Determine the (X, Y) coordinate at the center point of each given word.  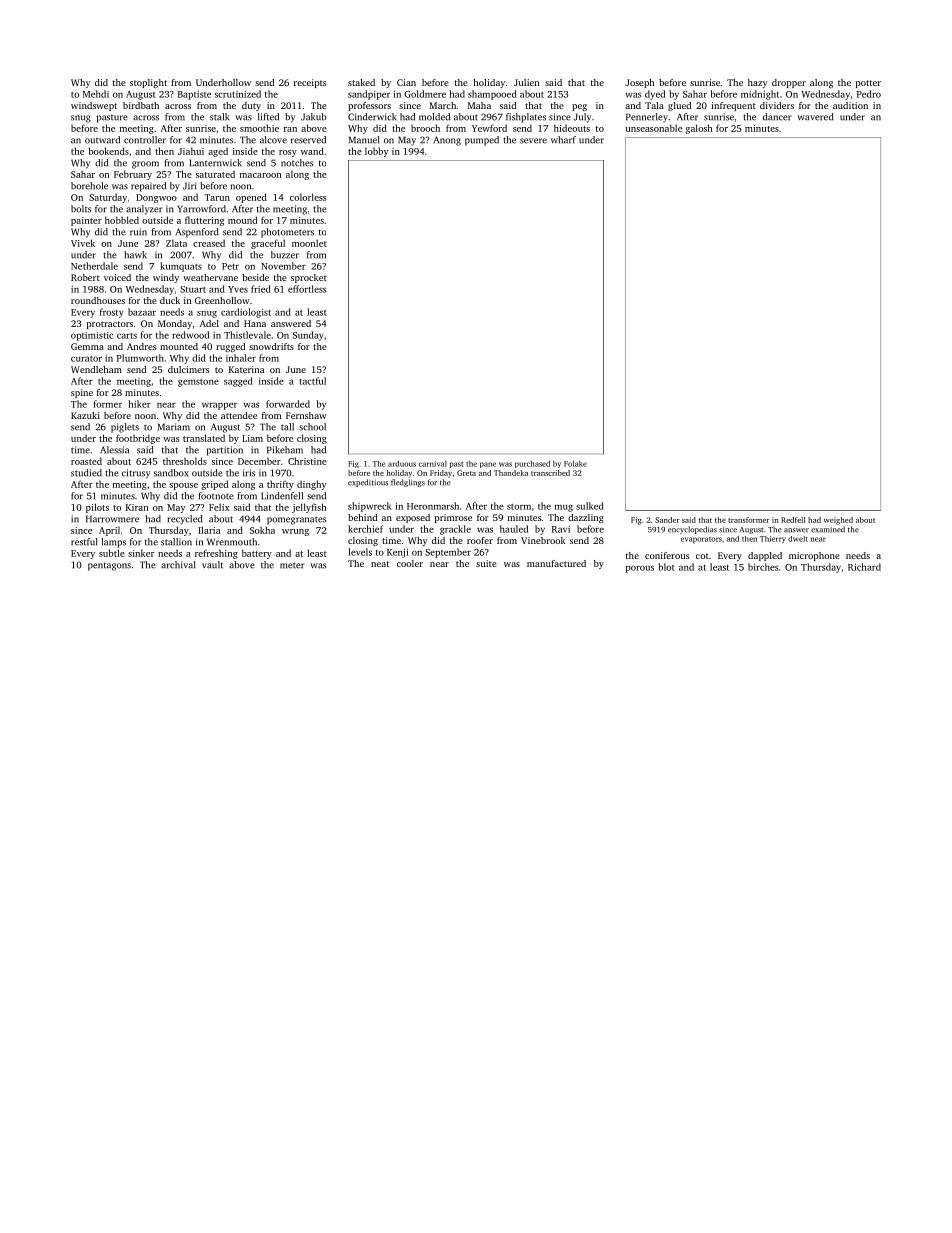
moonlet (309, 243)
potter (868, 84)
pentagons (109, 566)
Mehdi (96, 94)
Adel (209, 323)
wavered (815, 117)
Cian (406, 82)
